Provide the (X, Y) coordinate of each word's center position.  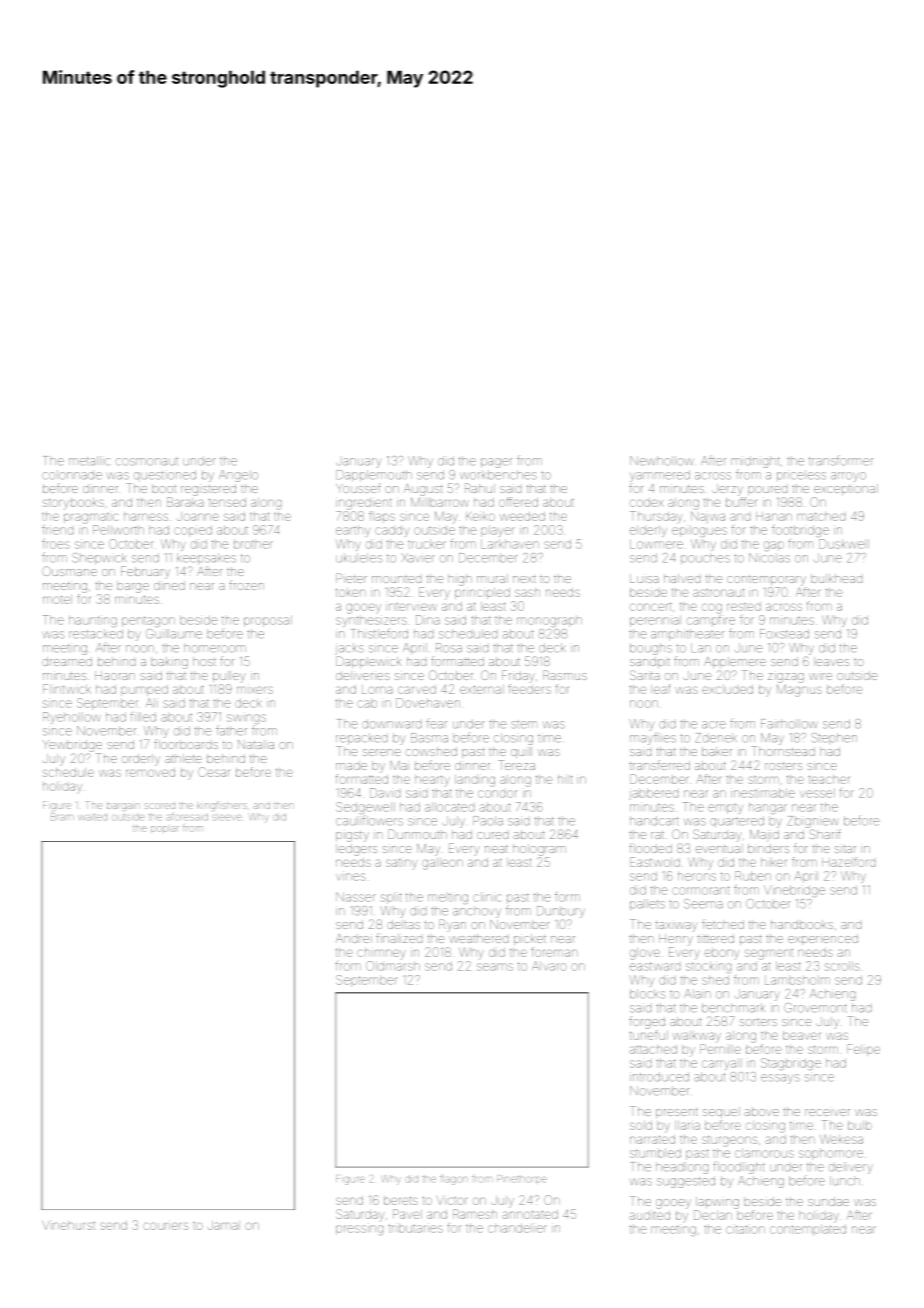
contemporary (766, 580)
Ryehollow (72, 717)
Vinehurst (68, 1225)
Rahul (480, 488)
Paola (488, 821)
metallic (89, 461)
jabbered (653, 794)
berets (401, 1200)
